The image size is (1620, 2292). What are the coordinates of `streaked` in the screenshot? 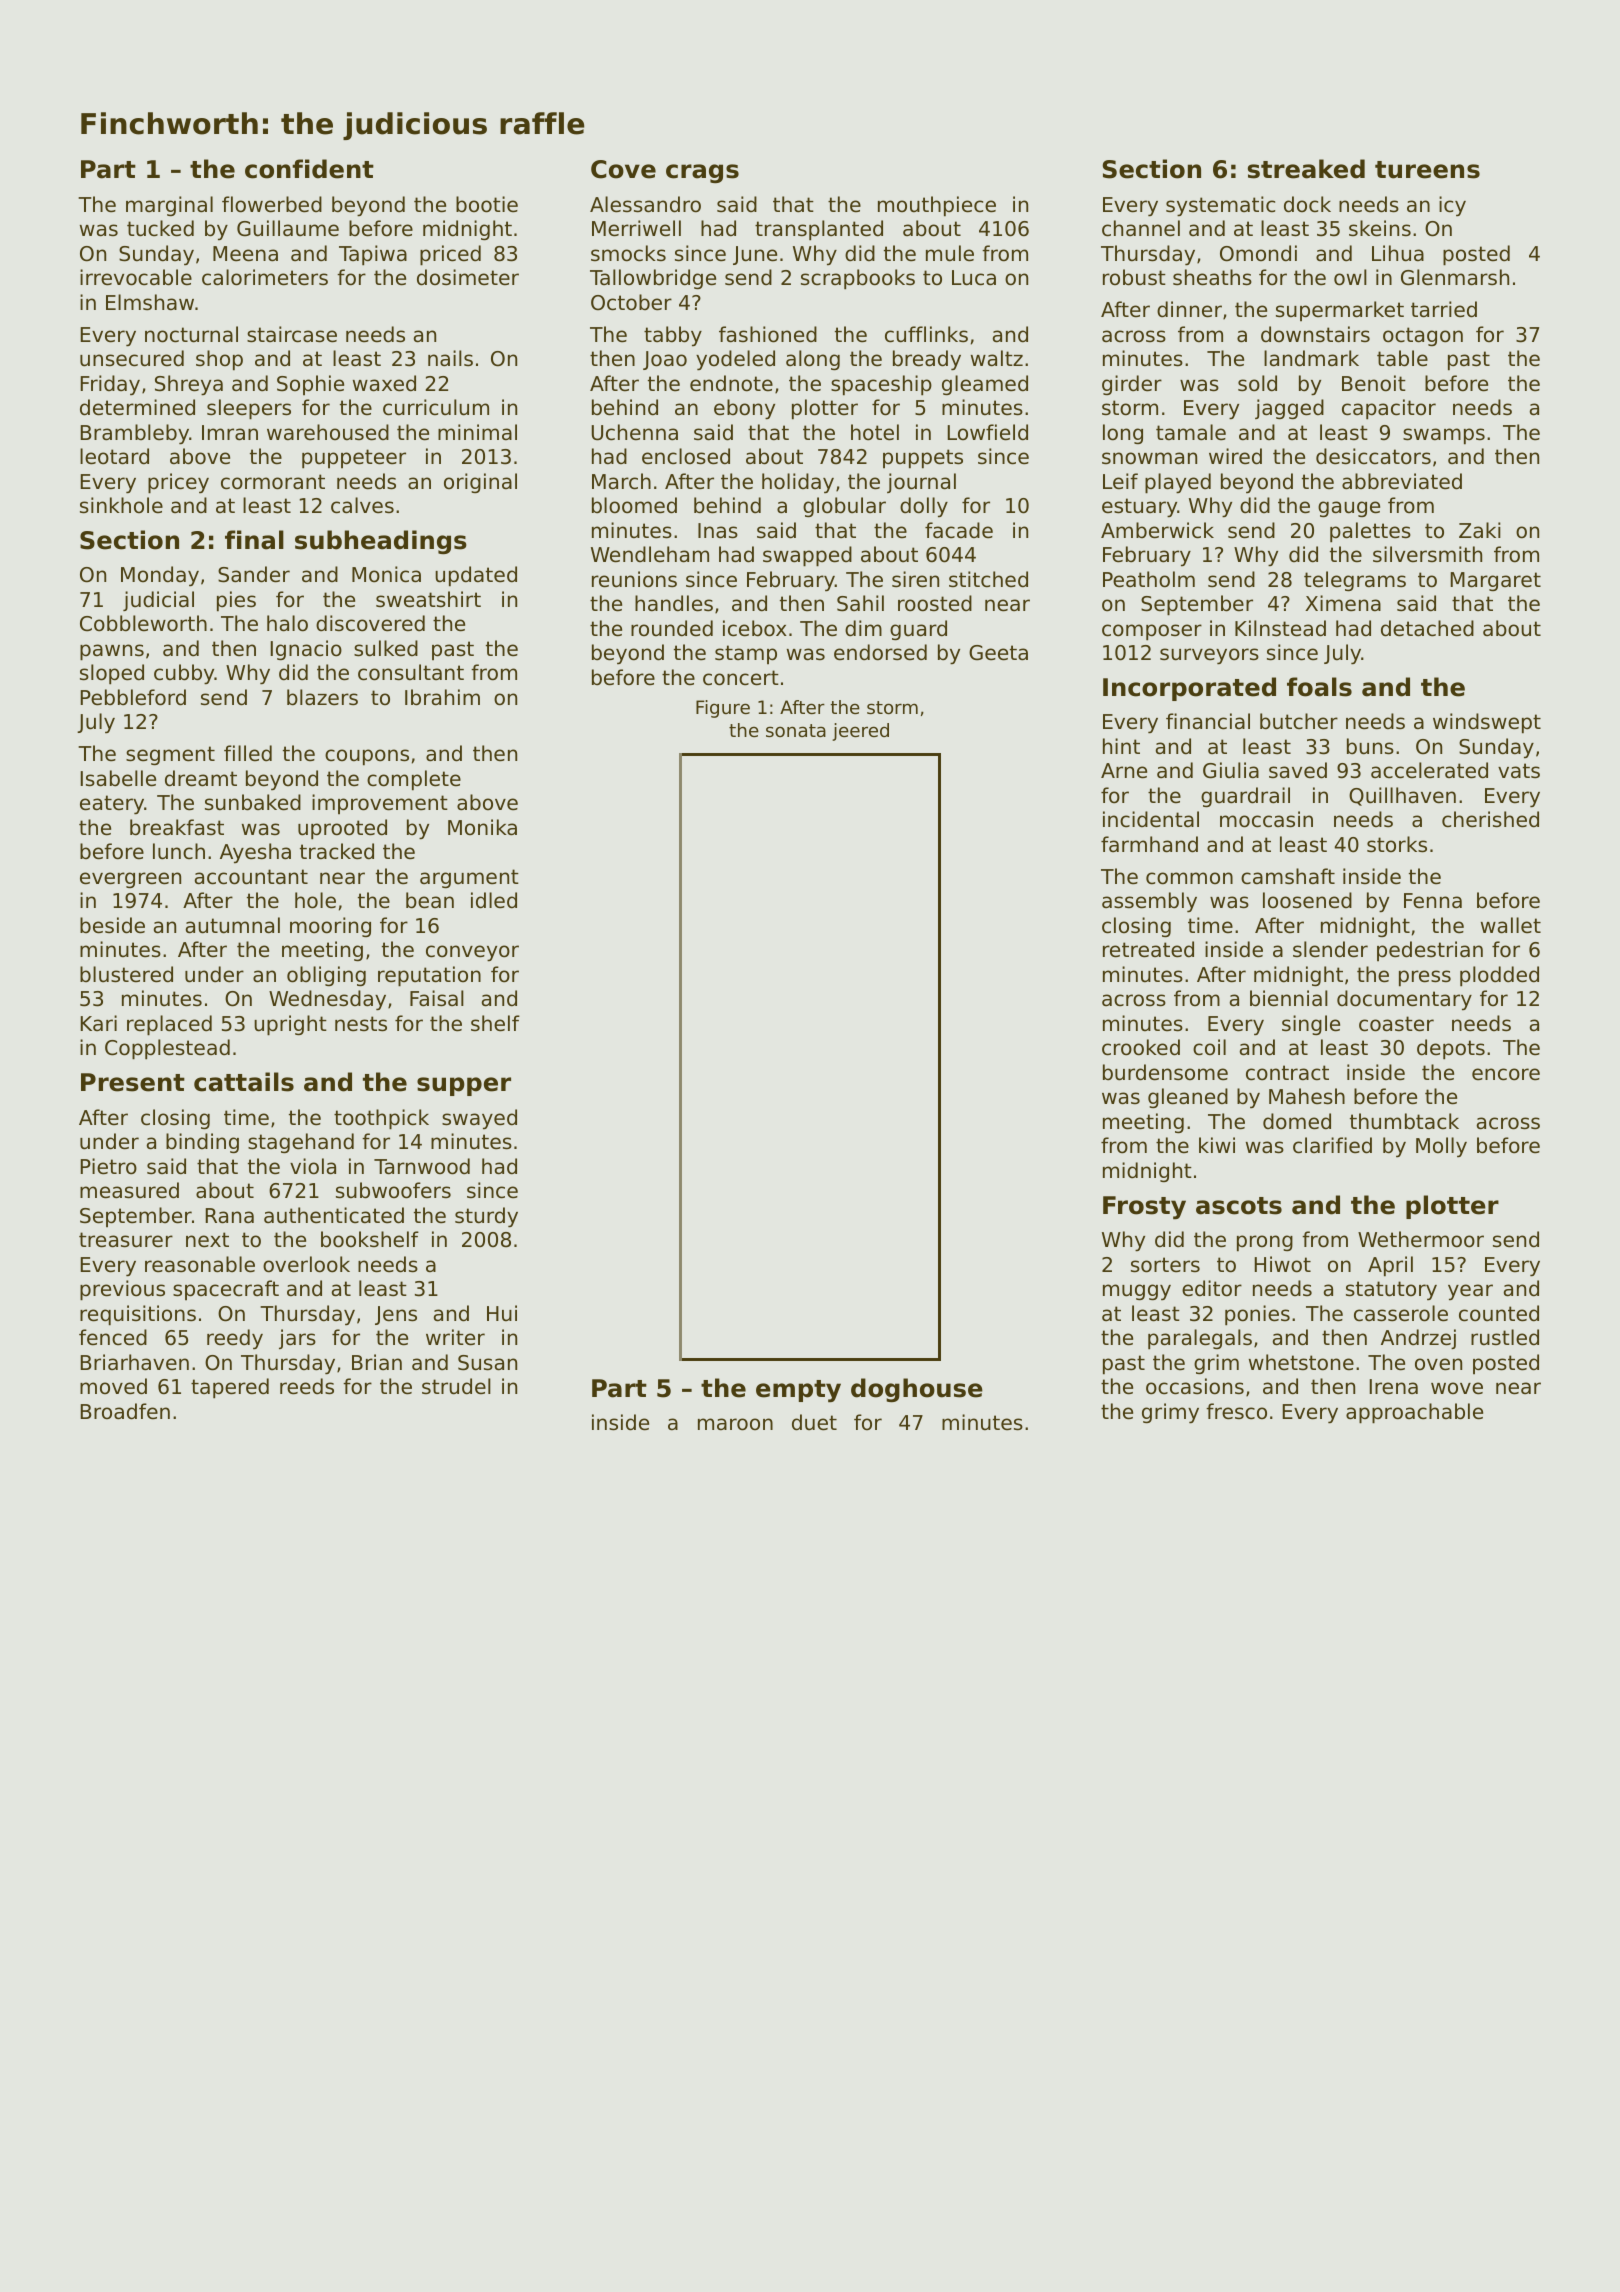 It's located at (1306, 169).
